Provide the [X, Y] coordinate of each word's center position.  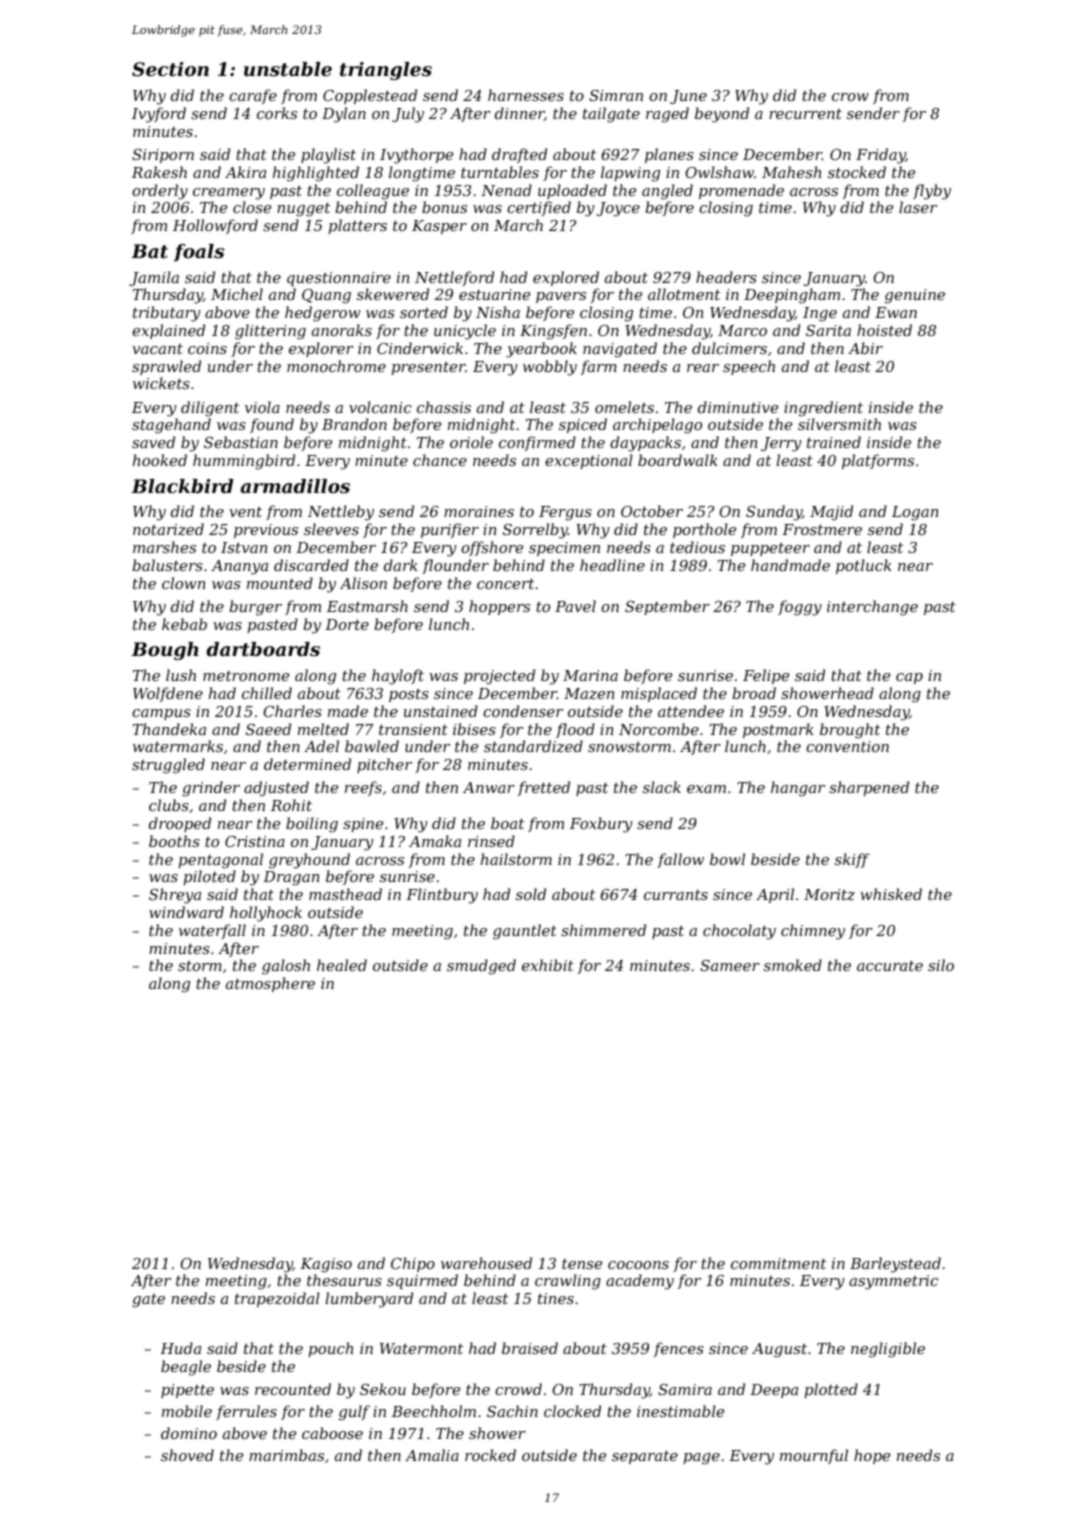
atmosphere [270, 984]
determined [307, 764]
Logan [915, 513]
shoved [187, 1455]
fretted [544, 788]
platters [358, 226]
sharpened [869, 788]
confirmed [537, 443]
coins [207, 348]
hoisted [884, 330]
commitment [778, 1263]
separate [645, 1457]
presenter [429, 368]
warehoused [486, 1263]
